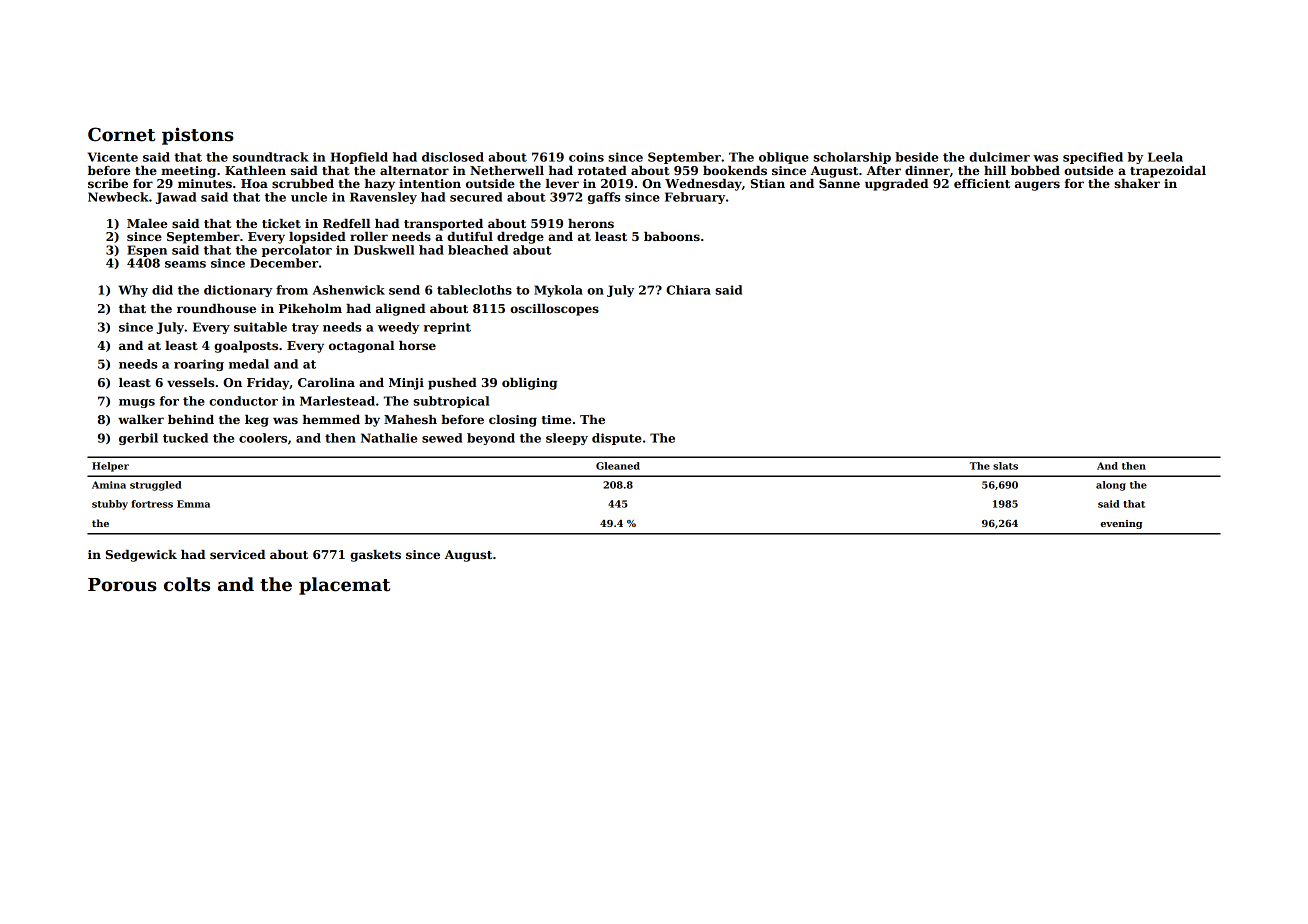 The width and height of the page is (1308, 924). What do you see at coordinates (672, 236) in the page?
I see `baboons` at bounding box center [672, 236].
